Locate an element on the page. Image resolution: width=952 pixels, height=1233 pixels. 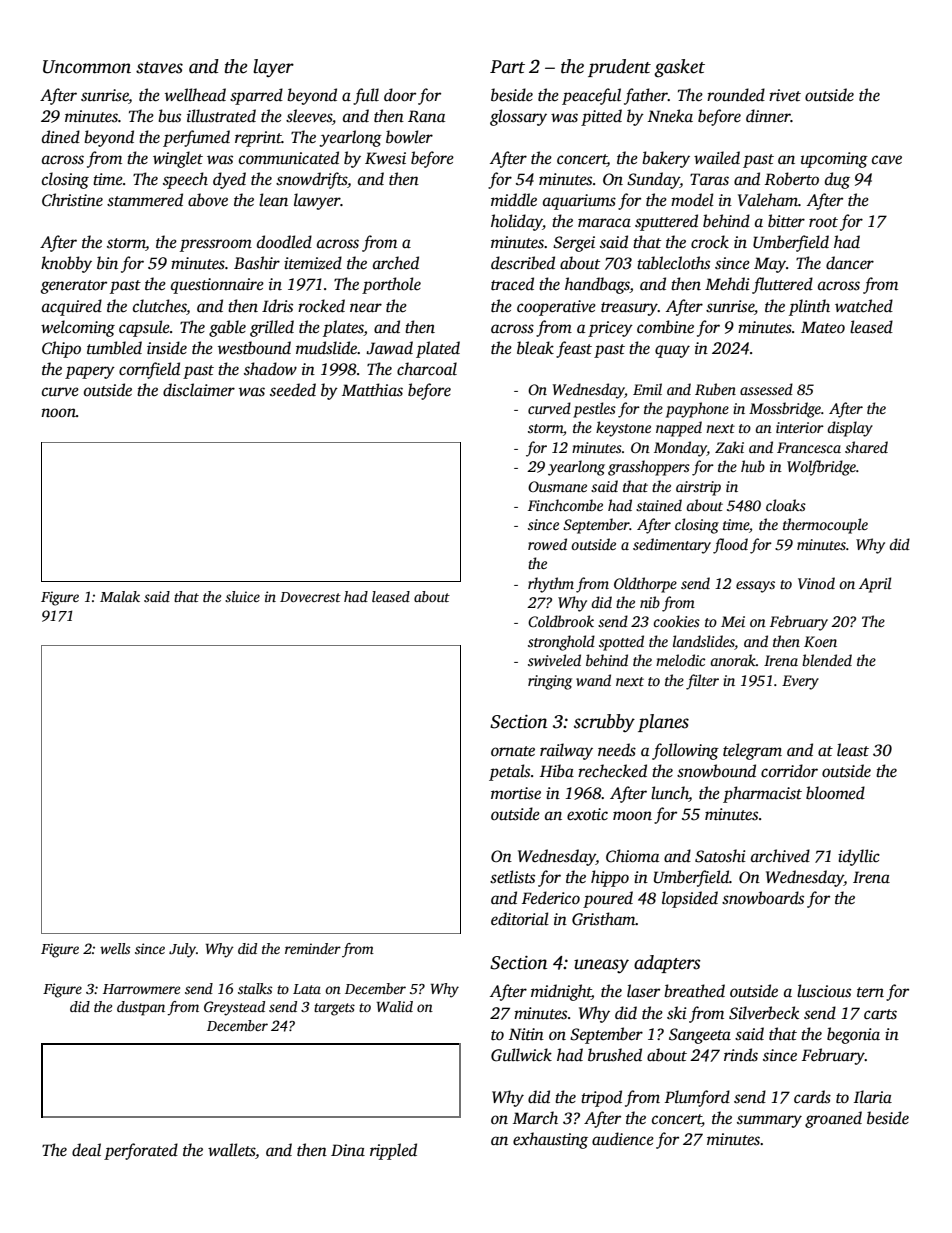
midnight is located at coordinates (561, 992).
